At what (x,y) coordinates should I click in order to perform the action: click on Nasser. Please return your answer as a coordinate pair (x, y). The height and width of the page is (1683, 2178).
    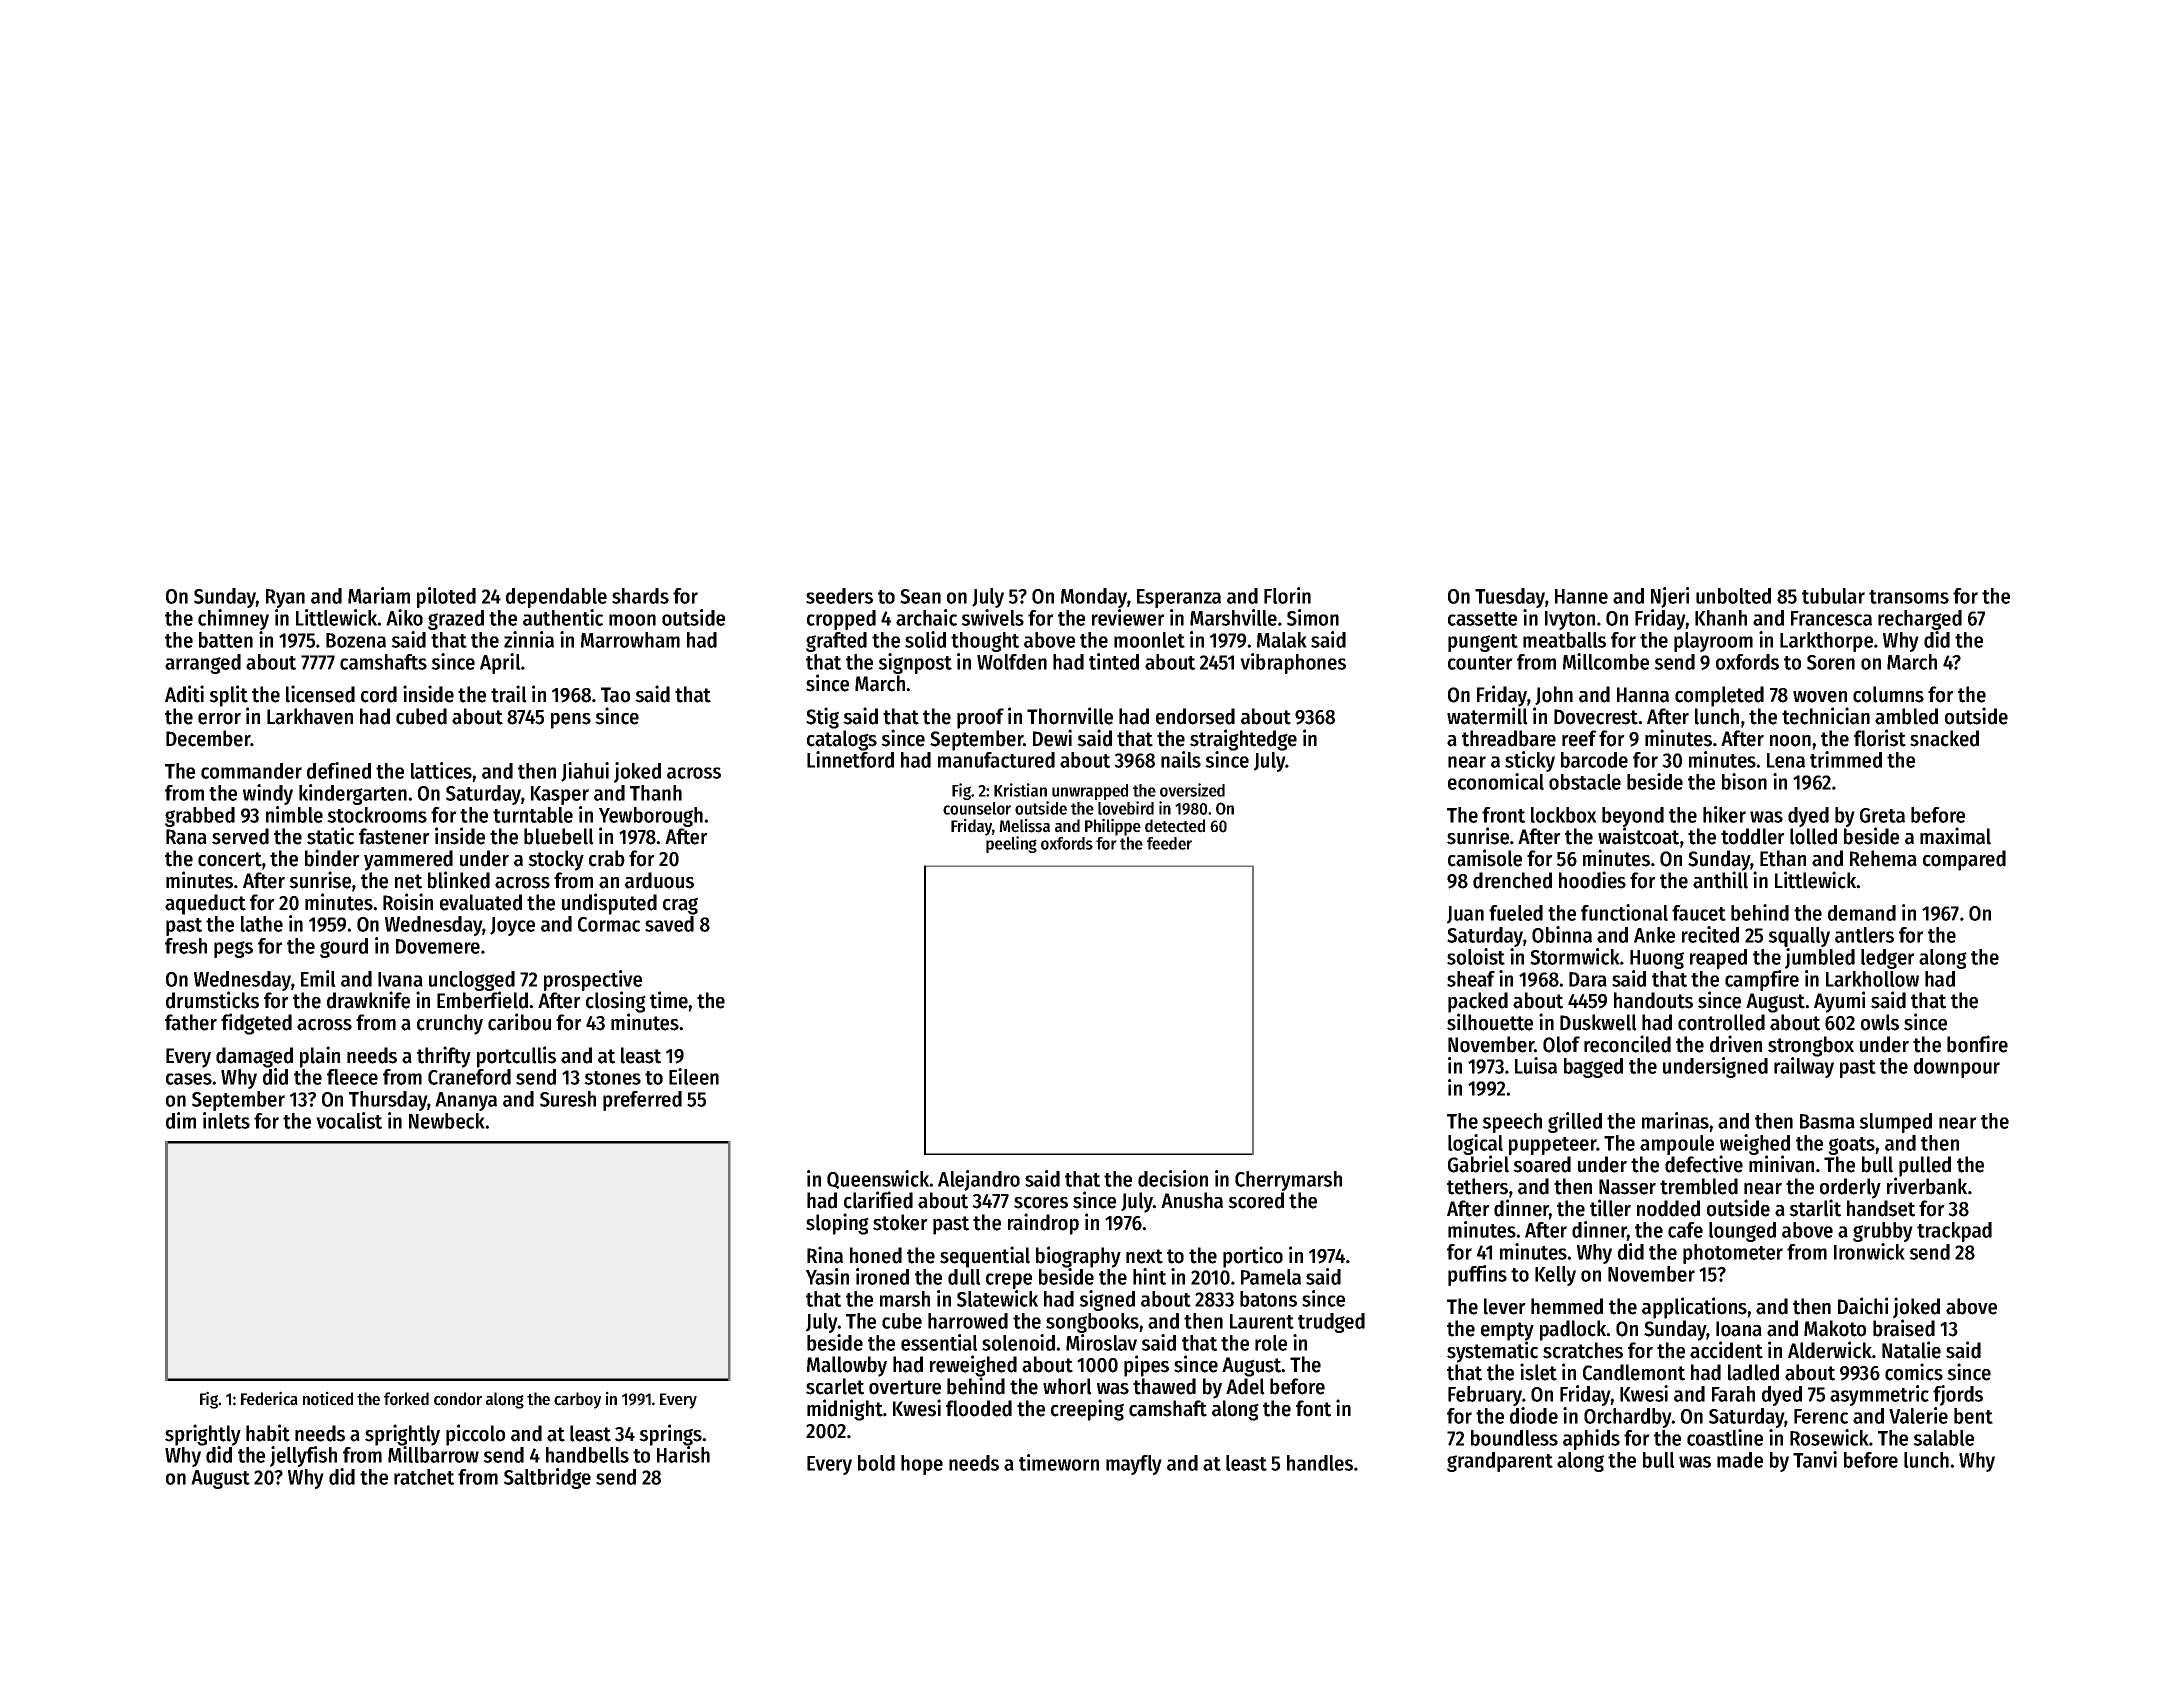
    Looking at the image, I should click on (1627, 1187).
